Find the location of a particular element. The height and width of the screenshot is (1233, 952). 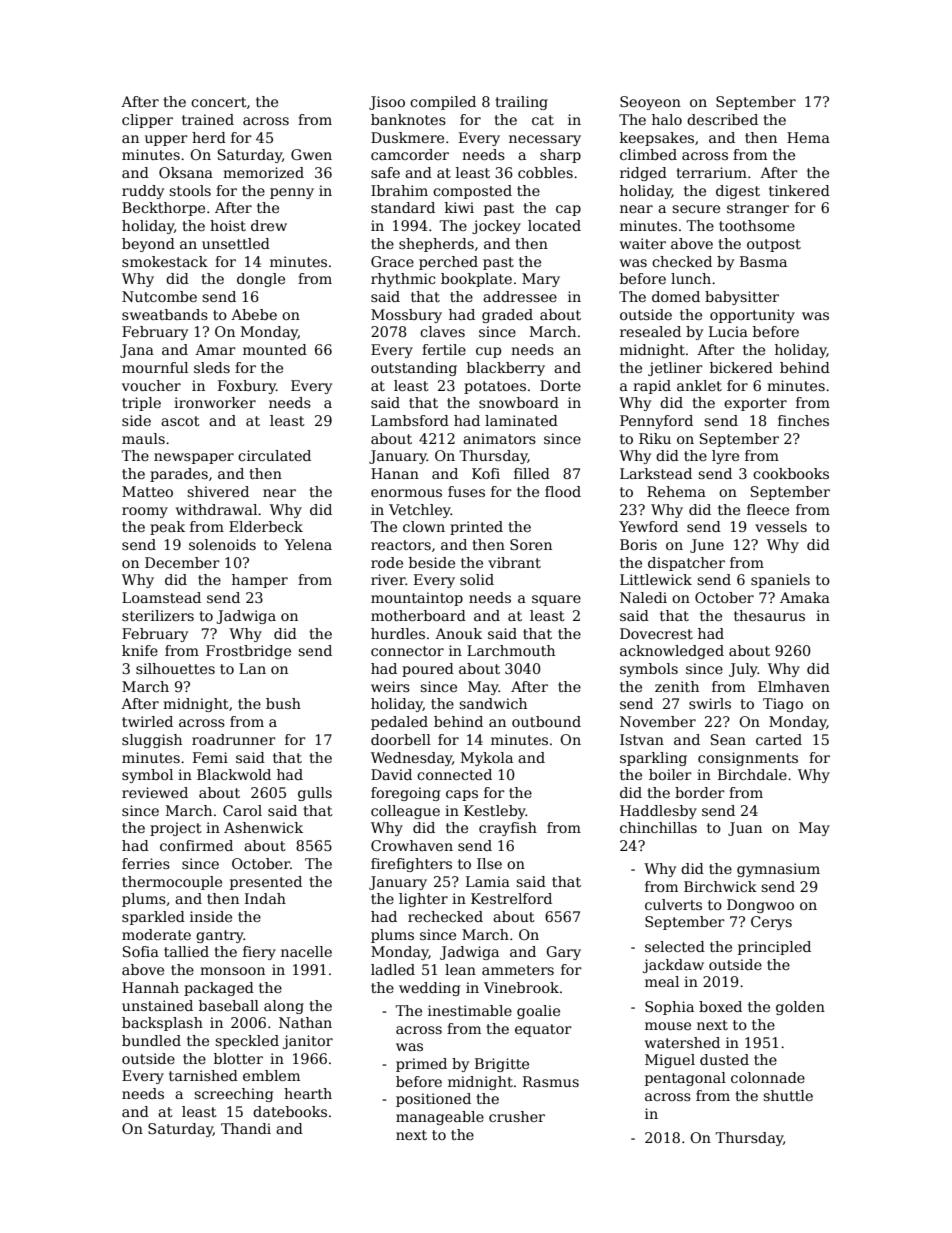

gantry is located at coordinates (220, 936).
